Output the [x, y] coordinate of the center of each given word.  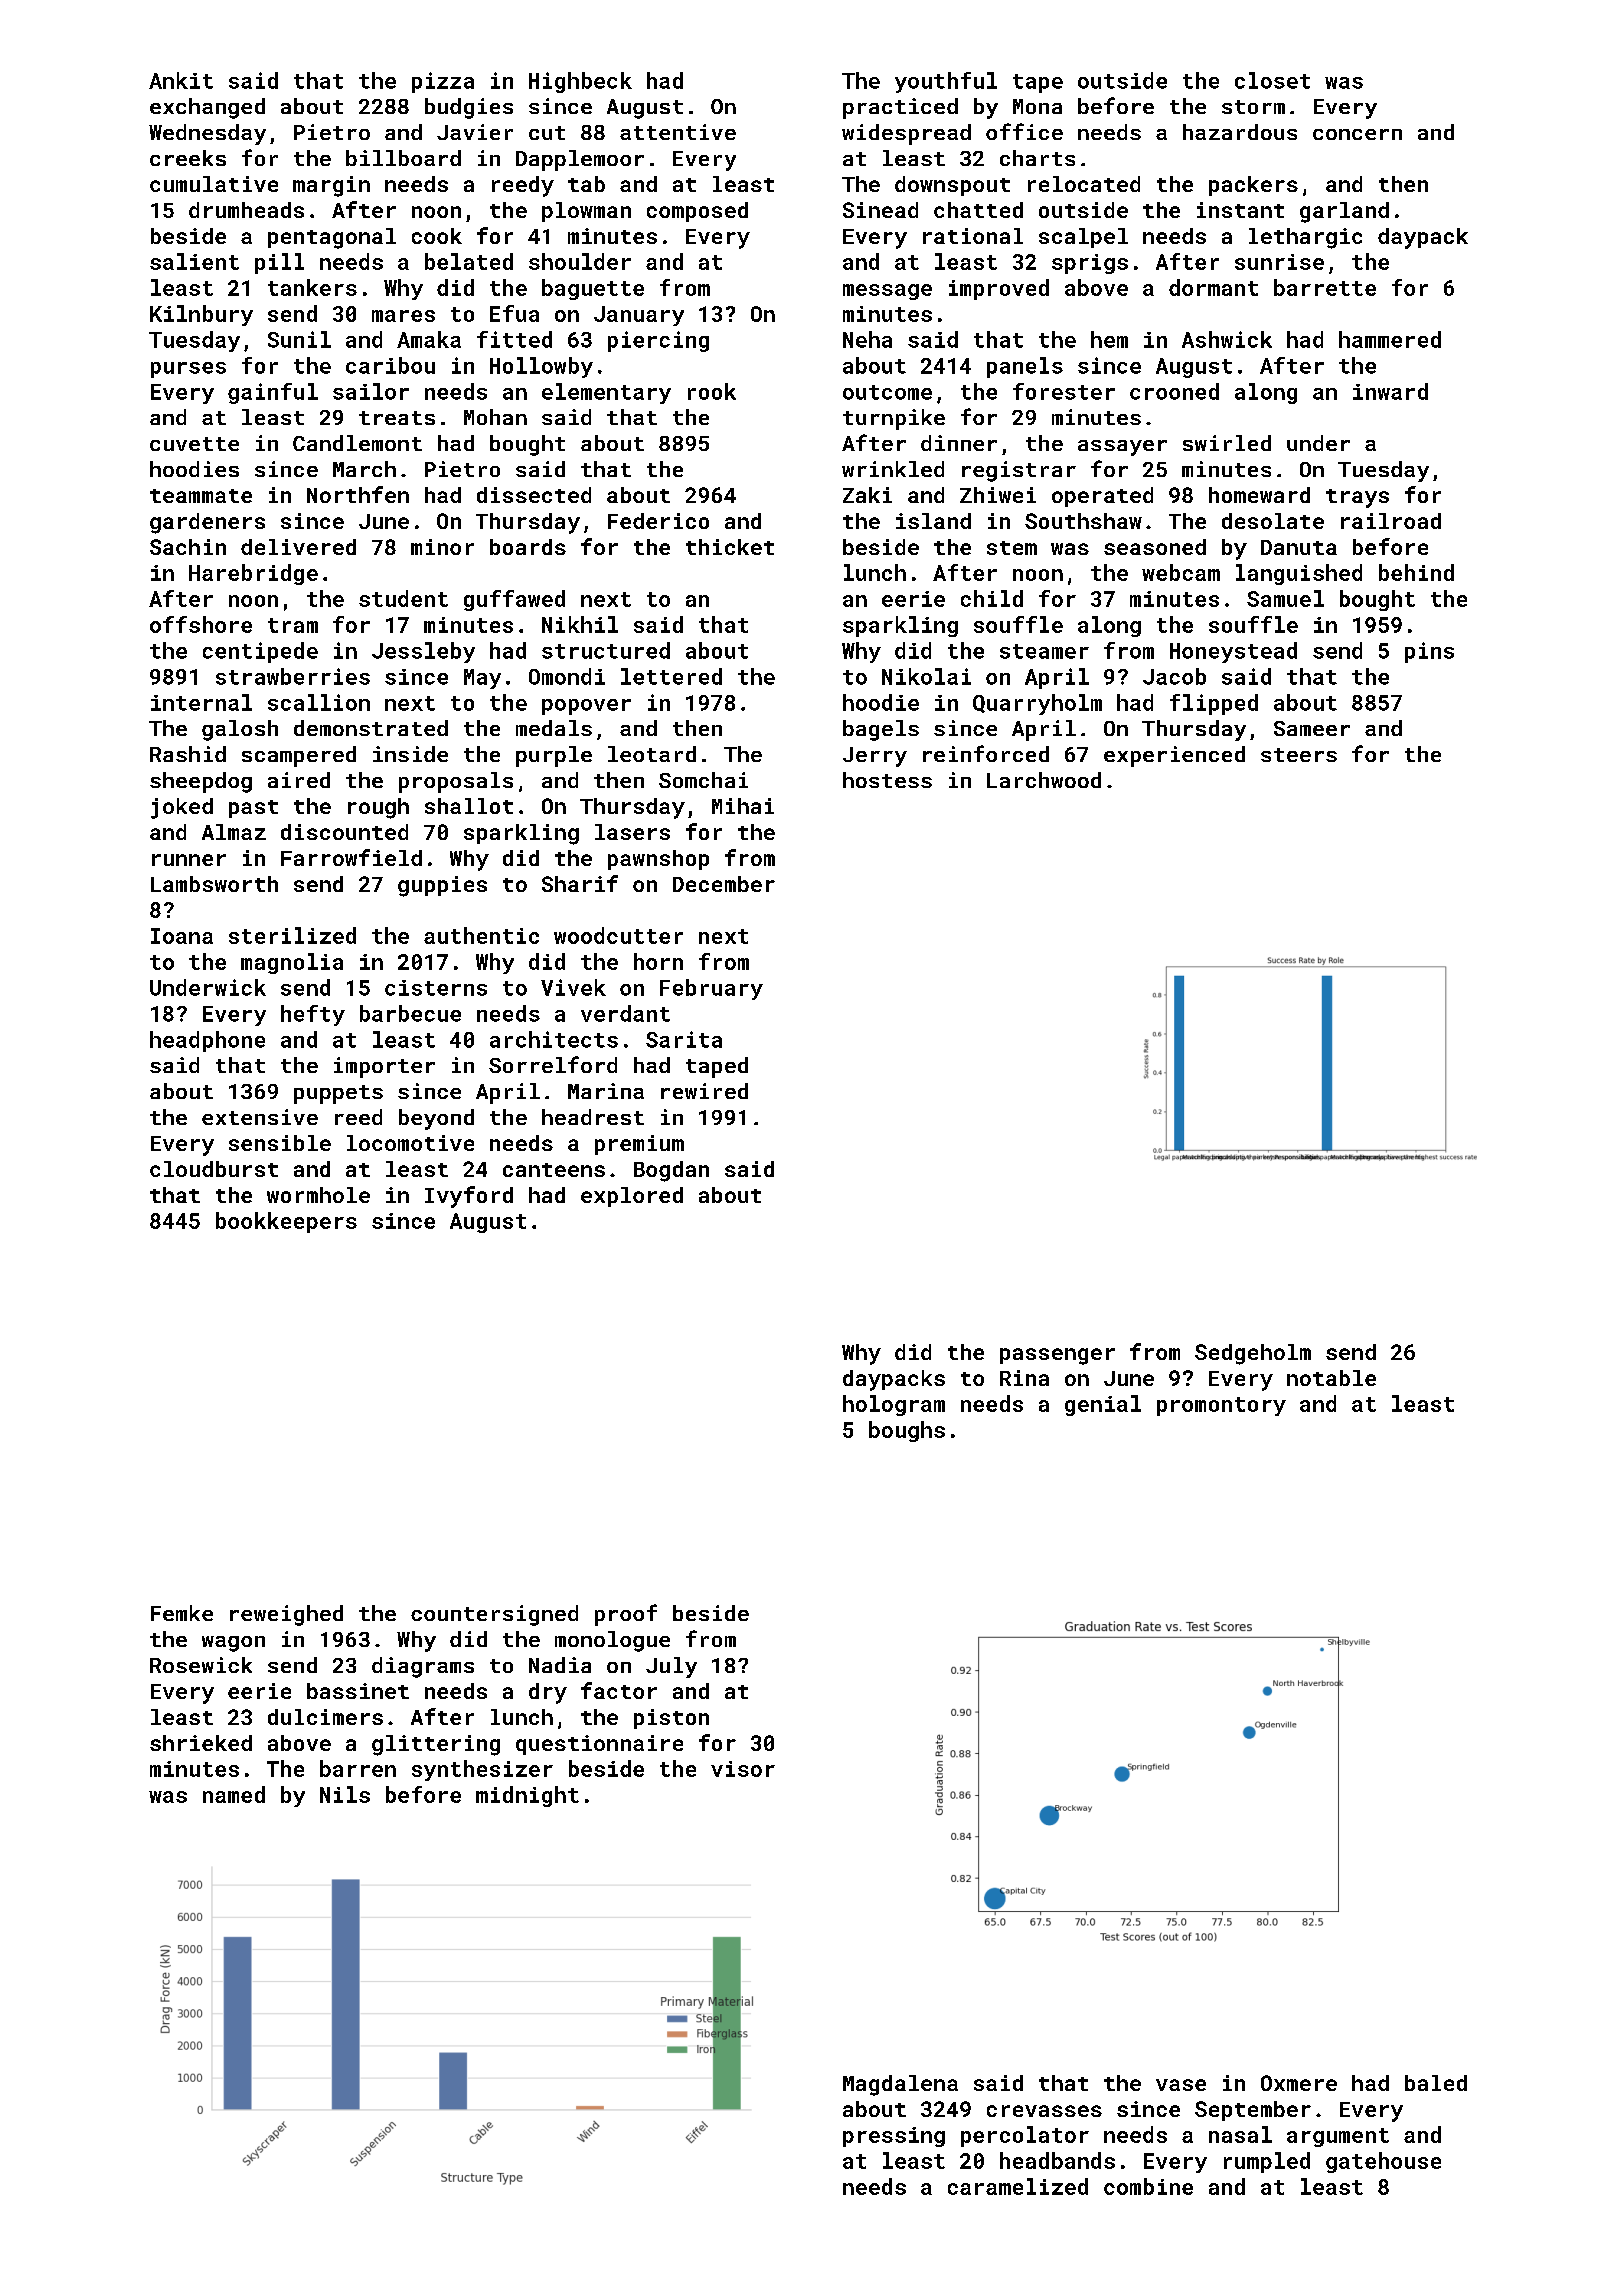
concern [1357, 134]
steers [1299, 755]
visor [743, 1769]
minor [442, 547]
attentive [678, 132]
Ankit [181, 80]
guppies [442, 886]
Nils [345, 1794]
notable [1331, 1378]
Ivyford [469, 1197]
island [933, 521]
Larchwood [1044, 780]
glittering [436, 1745]
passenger [1057, 1356]
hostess [887, 780]
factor [619, 1690]
